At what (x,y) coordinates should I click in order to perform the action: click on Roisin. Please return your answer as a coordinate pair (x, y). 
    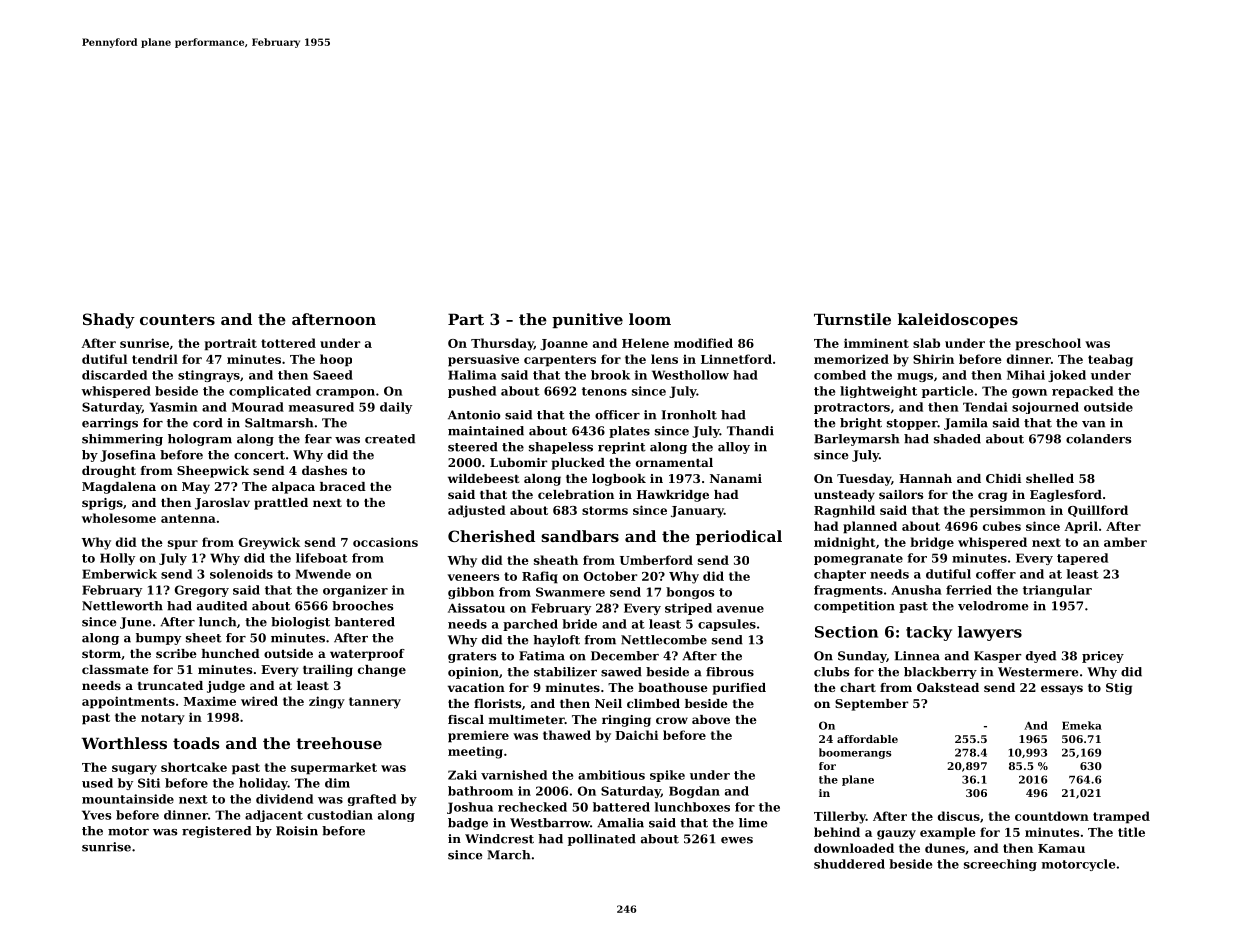
    Looking at the image, I should click on (297, 831).
